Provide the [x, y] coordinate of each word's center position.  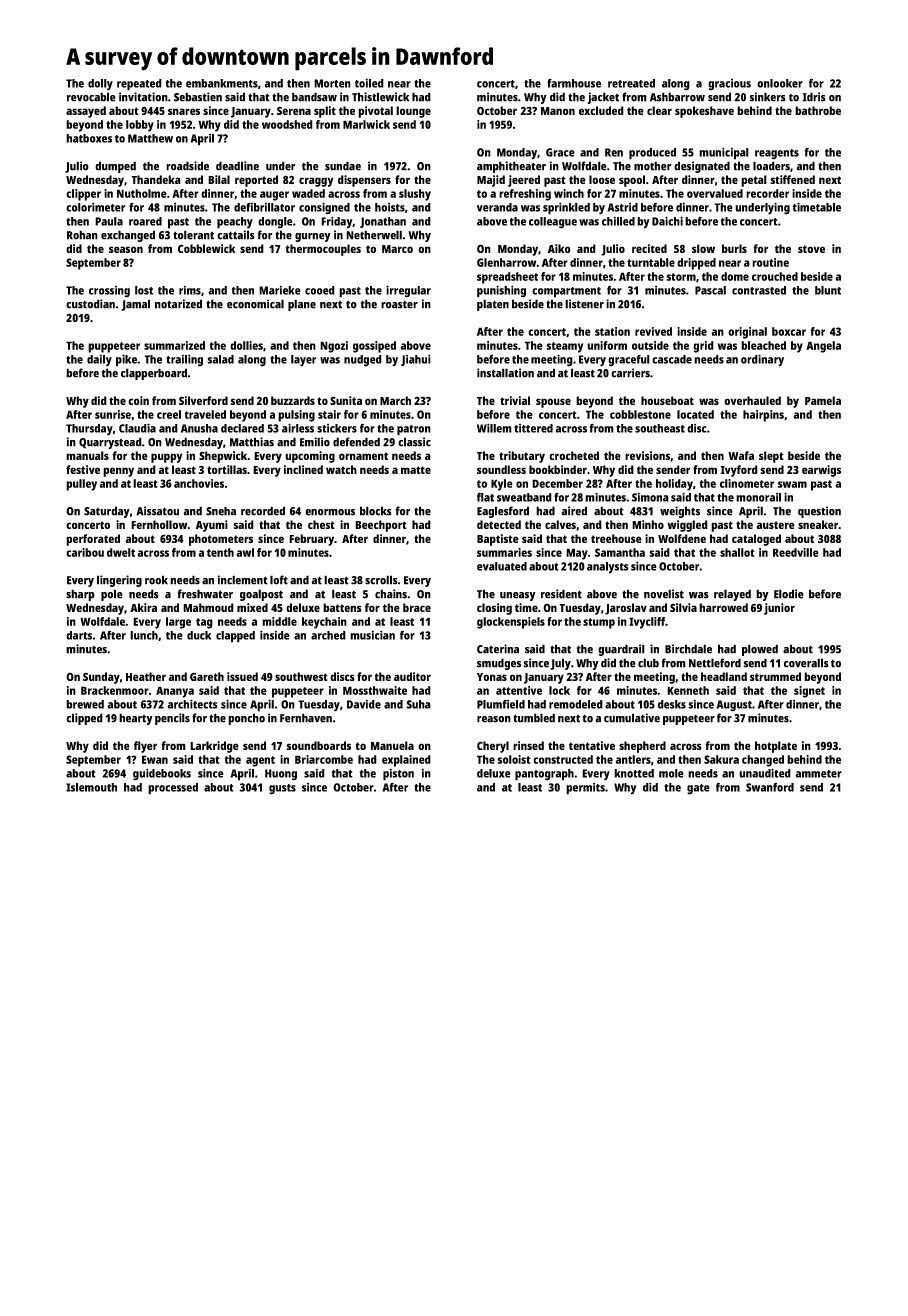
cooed [320, 290]
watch [341, 469]
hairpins [763, 416]
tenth [220, 552]
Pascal [710, 290]
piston [398, 775]
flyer [145, 747]
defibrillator [264, 207]
